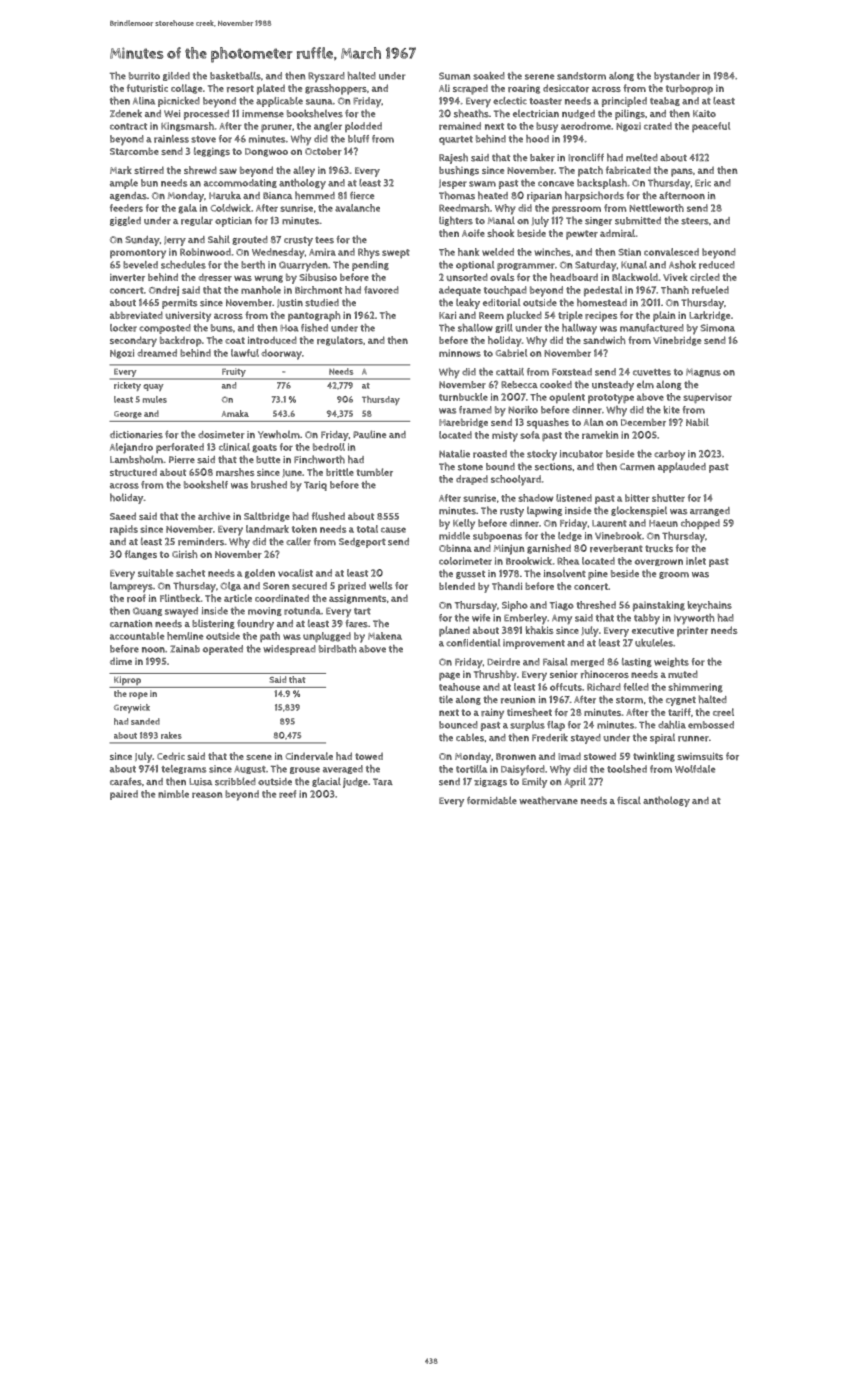 Image resolution: width=849 pixels, height=1400 pixels. I want to click on Nettleworth, so click(656, 208).
